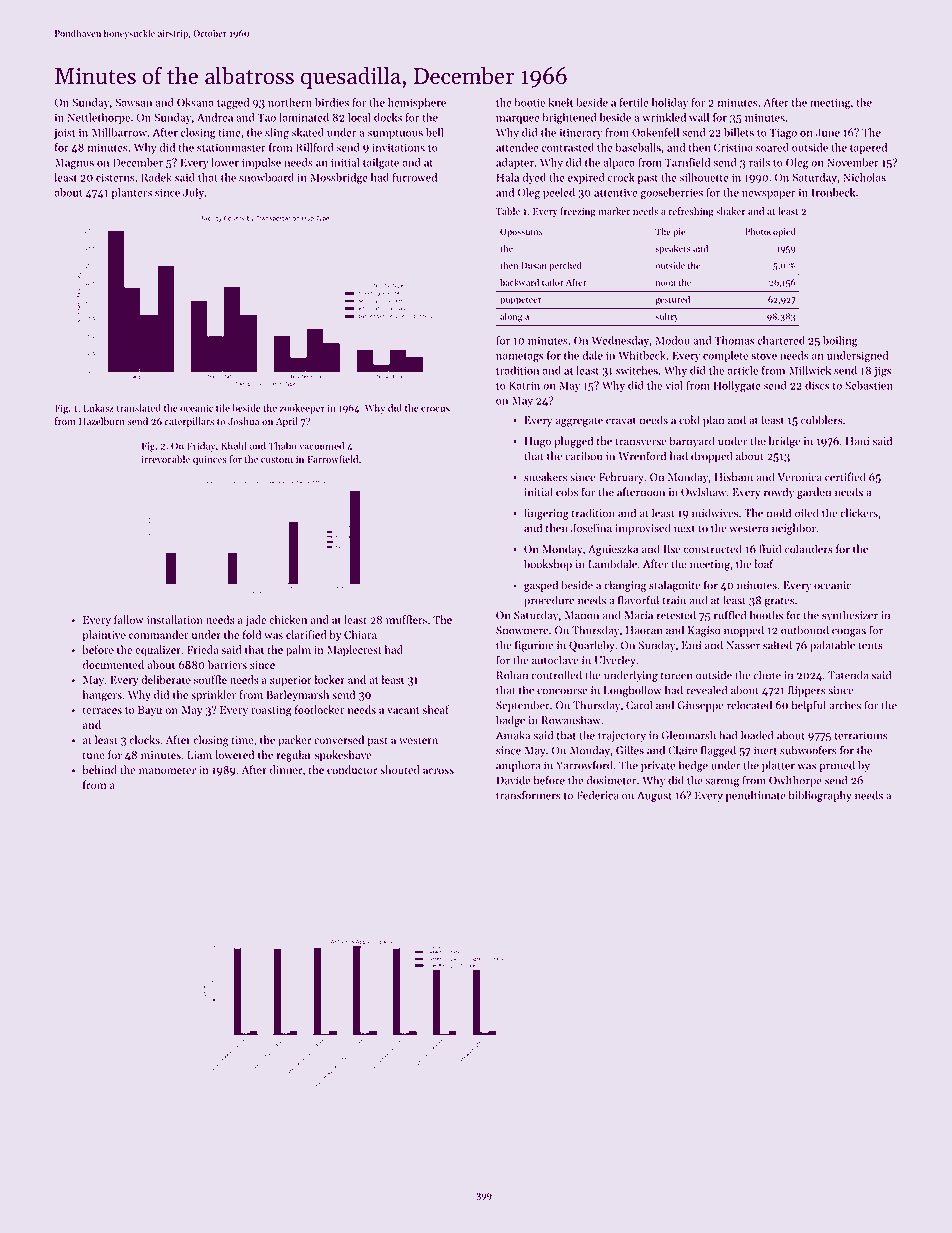  I want to click on Oksana, so click(195, 102).
